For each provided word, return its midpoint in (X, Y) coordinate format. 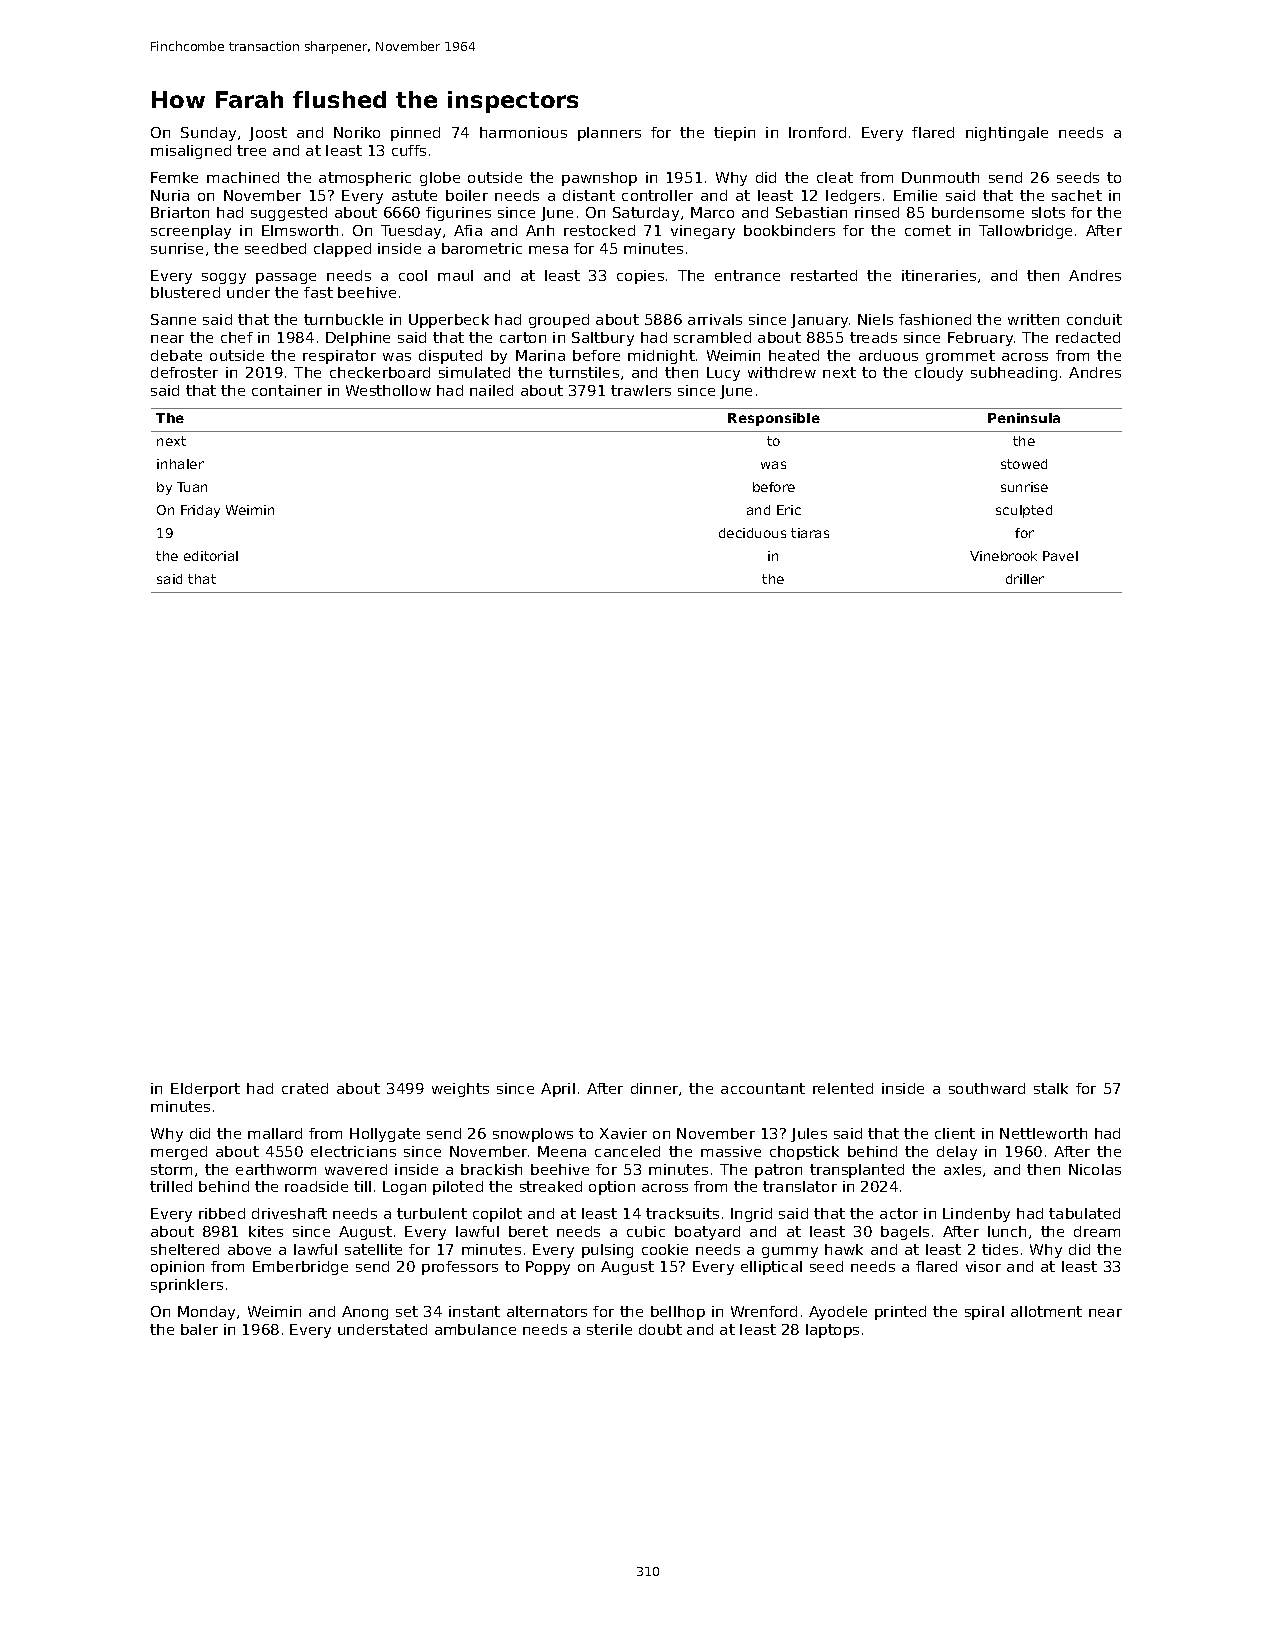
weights (460, 1090)
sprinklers (187, 1286)
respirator (339, 357)
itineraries (939, 275)
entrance (747, 275)
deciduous (752, 533)
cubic (646, 1231)
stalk (1051, 1088)
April (558, 1090)
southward (987, 1088)
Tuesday (411, 232)
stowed (1024, 464)
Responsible (774, 419)
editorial (211, 556)
